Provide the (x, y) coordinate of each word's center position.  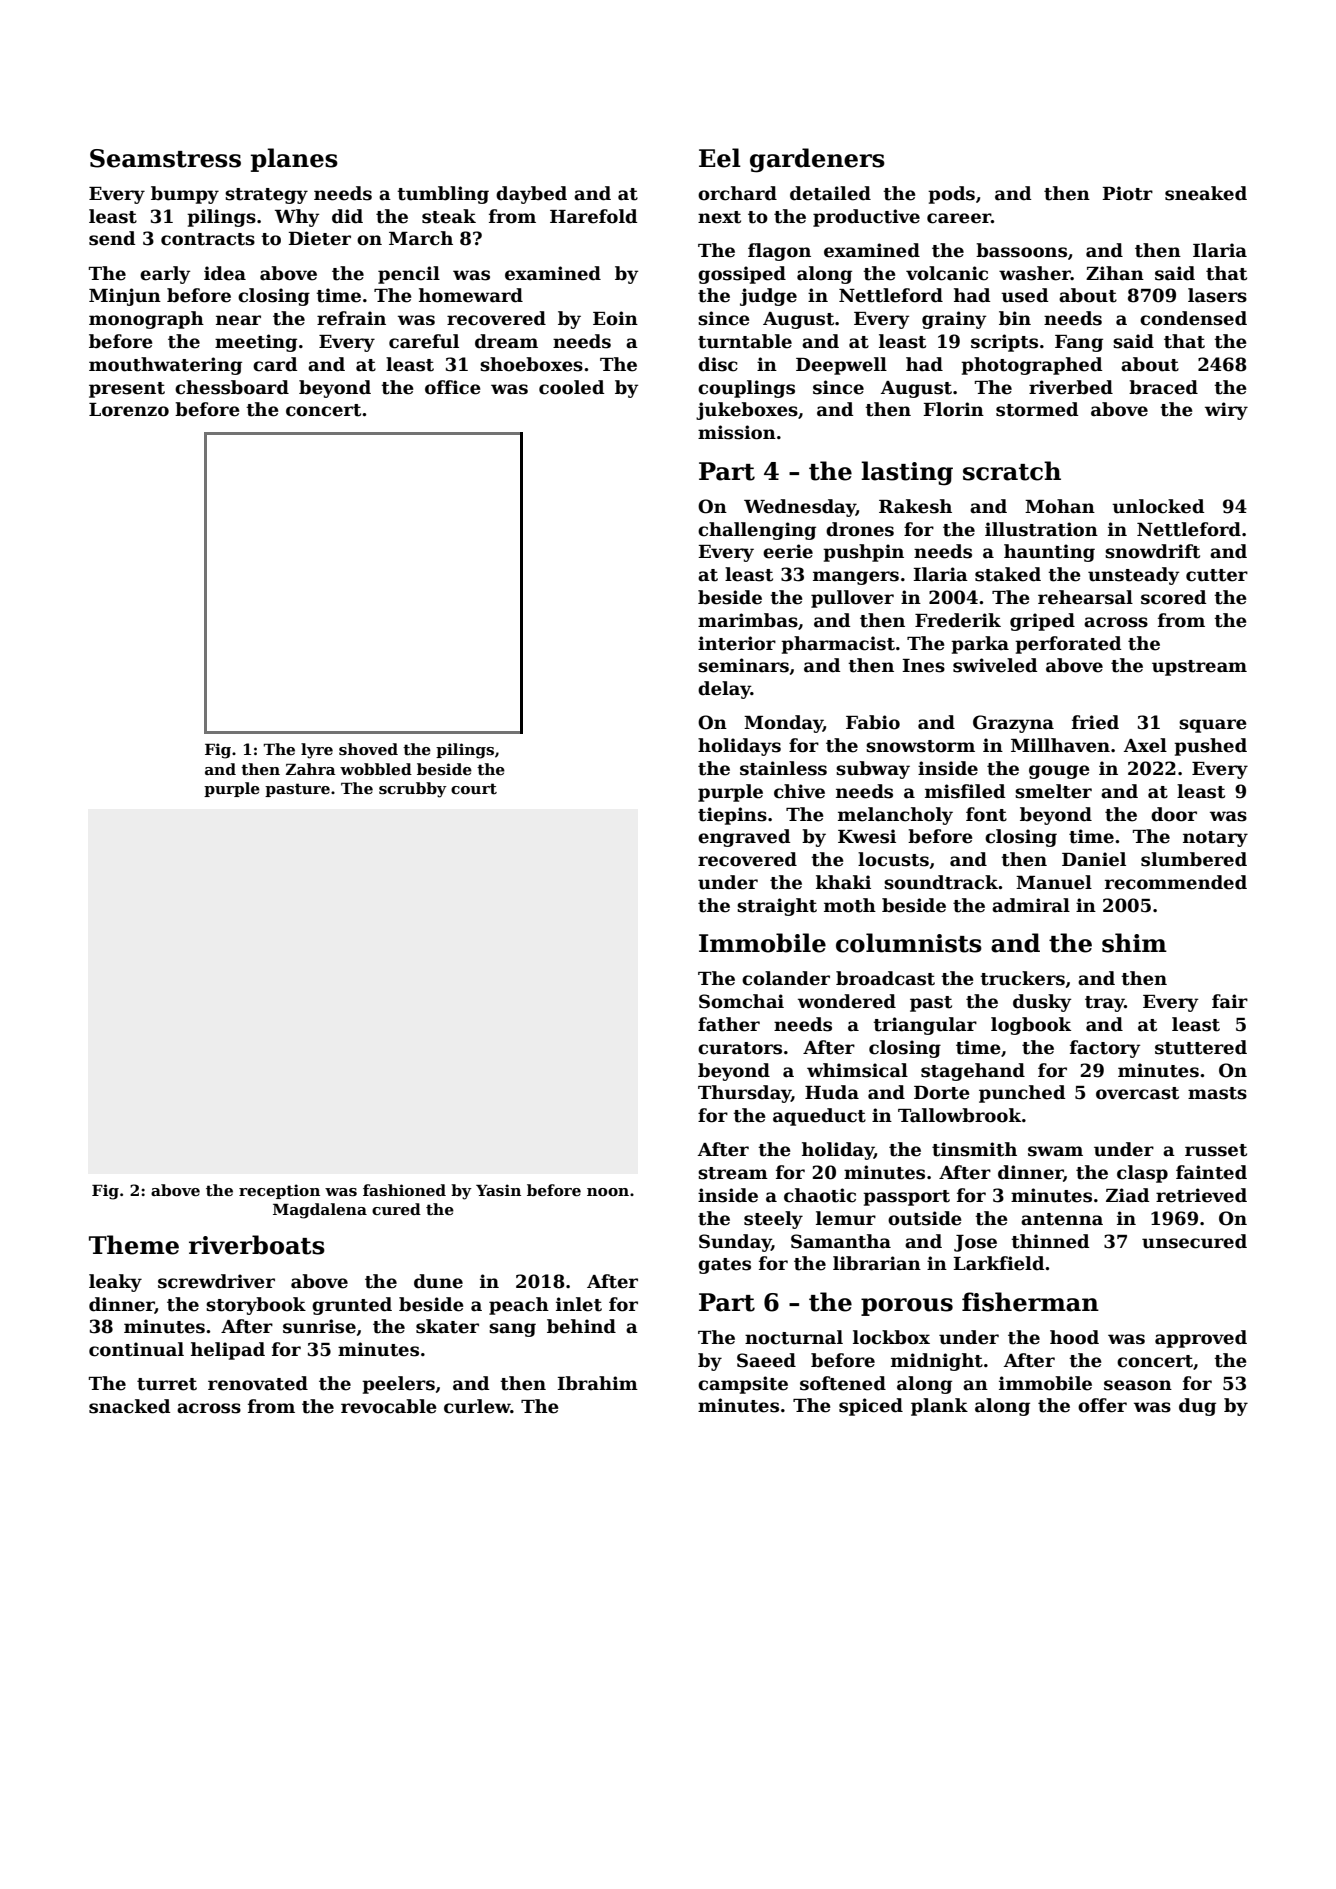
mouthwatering (165, 366)
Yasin (498, 1190)
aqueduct (819, 1117)
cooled (571, 387)
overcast (1137, 1093)
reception (279, 1191)
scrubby (413, 790)
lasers (1217, 295)
